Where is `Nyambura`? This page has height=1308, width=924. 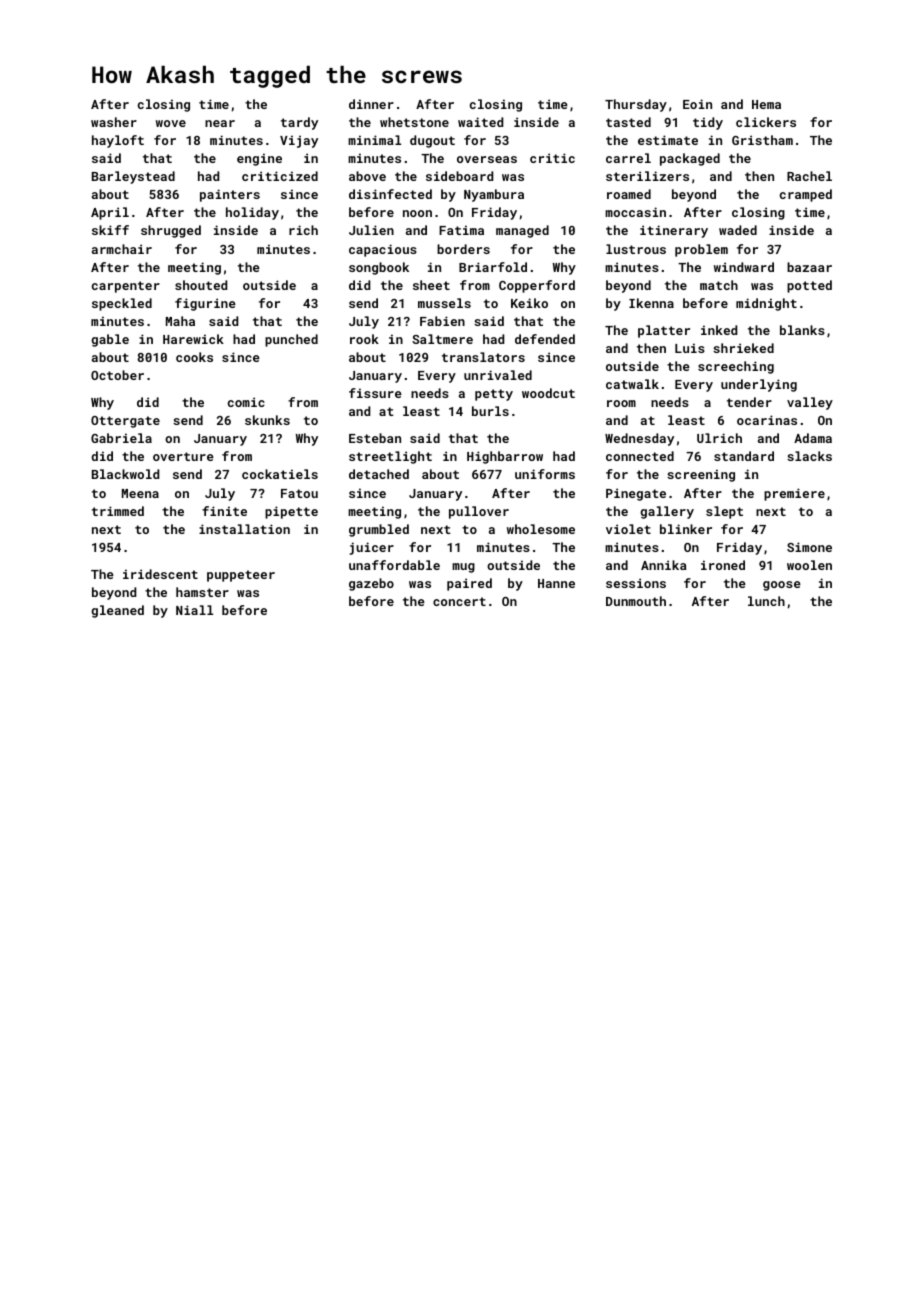 Nyambura is located at coordinates (494, 195).
